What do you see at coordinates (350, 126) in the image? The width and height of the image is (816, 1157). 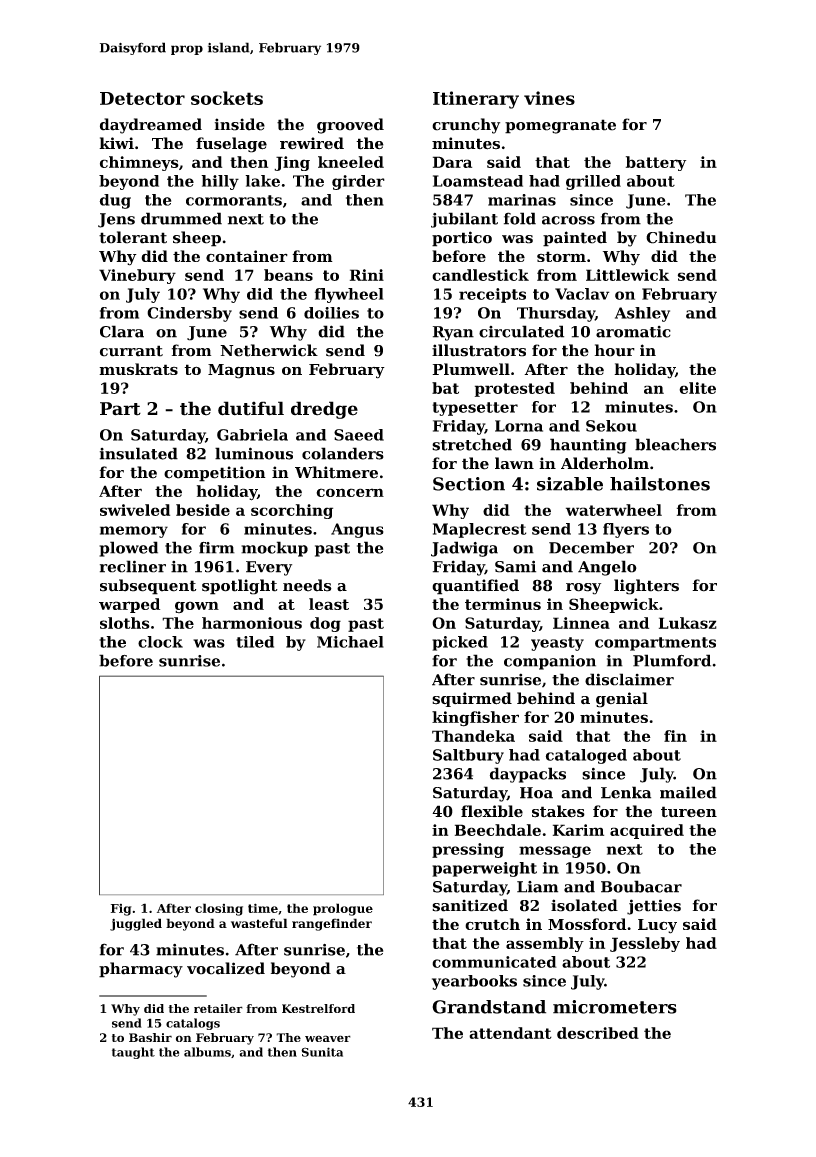 I see `grooved` at bounding box center [350, 126].
